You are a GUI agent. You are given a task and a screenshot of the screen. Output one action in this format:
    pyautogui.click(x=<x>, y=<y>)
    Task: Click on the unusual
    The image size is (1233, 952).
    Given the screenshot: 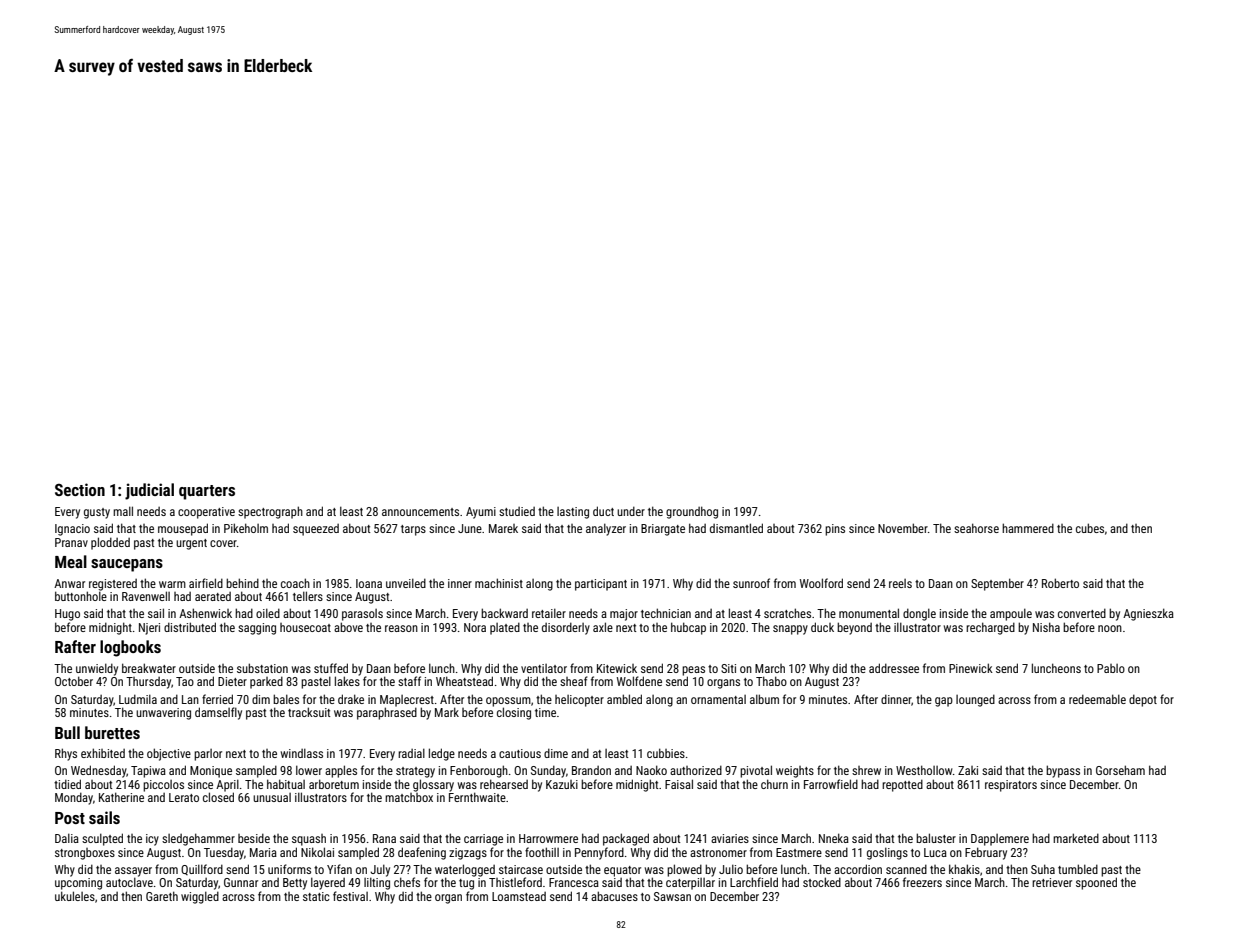 What is the action you would take?
    pyautogui.click(x=272, y=797)
